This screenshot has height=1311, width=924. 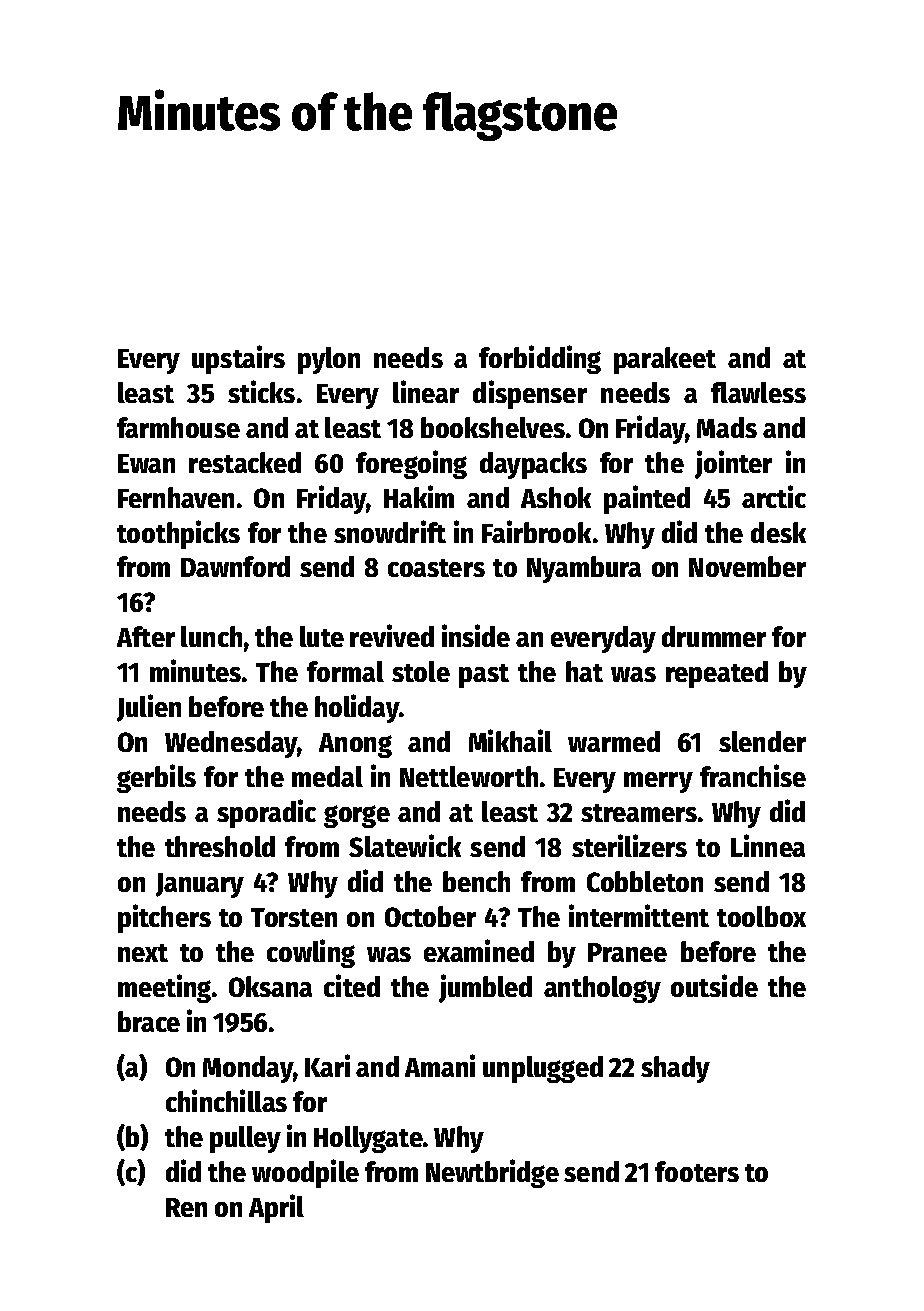 I want to click on chinchillas, so click(x=226, y=1100).
